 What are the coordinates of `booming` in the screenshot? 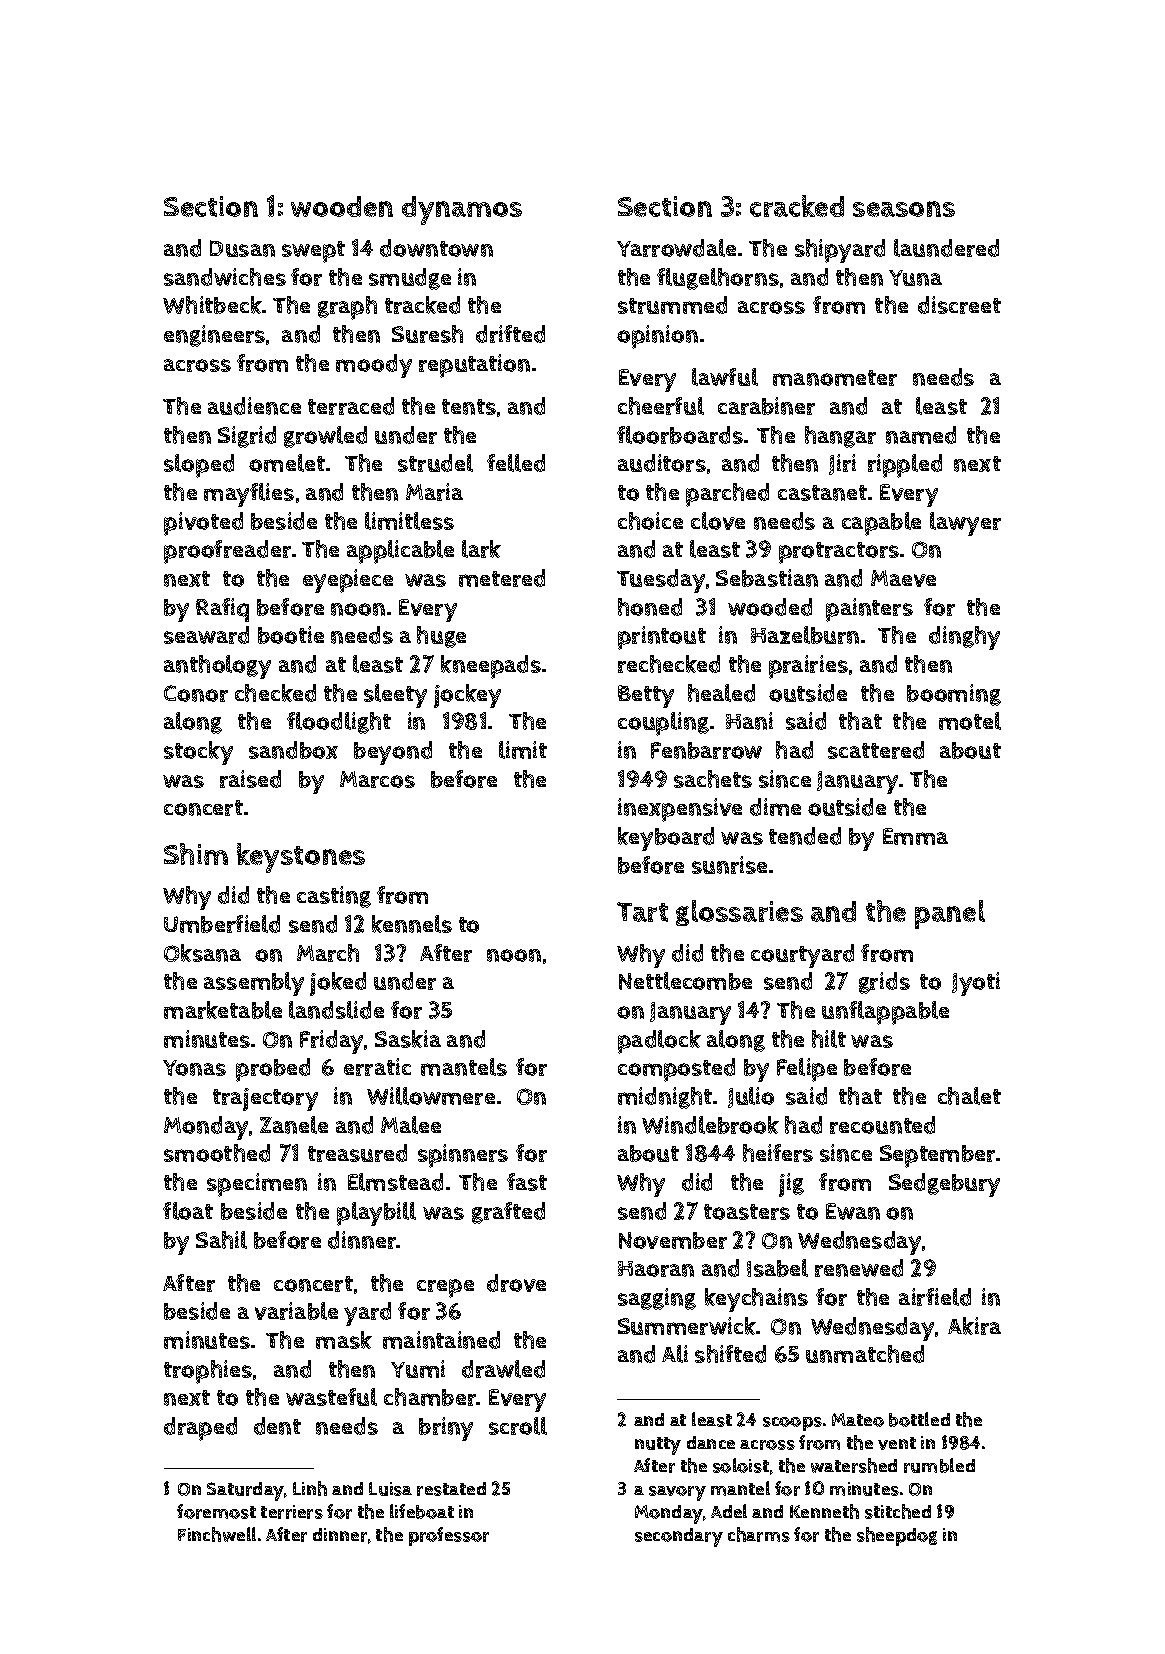 It's located at (954, 695).
